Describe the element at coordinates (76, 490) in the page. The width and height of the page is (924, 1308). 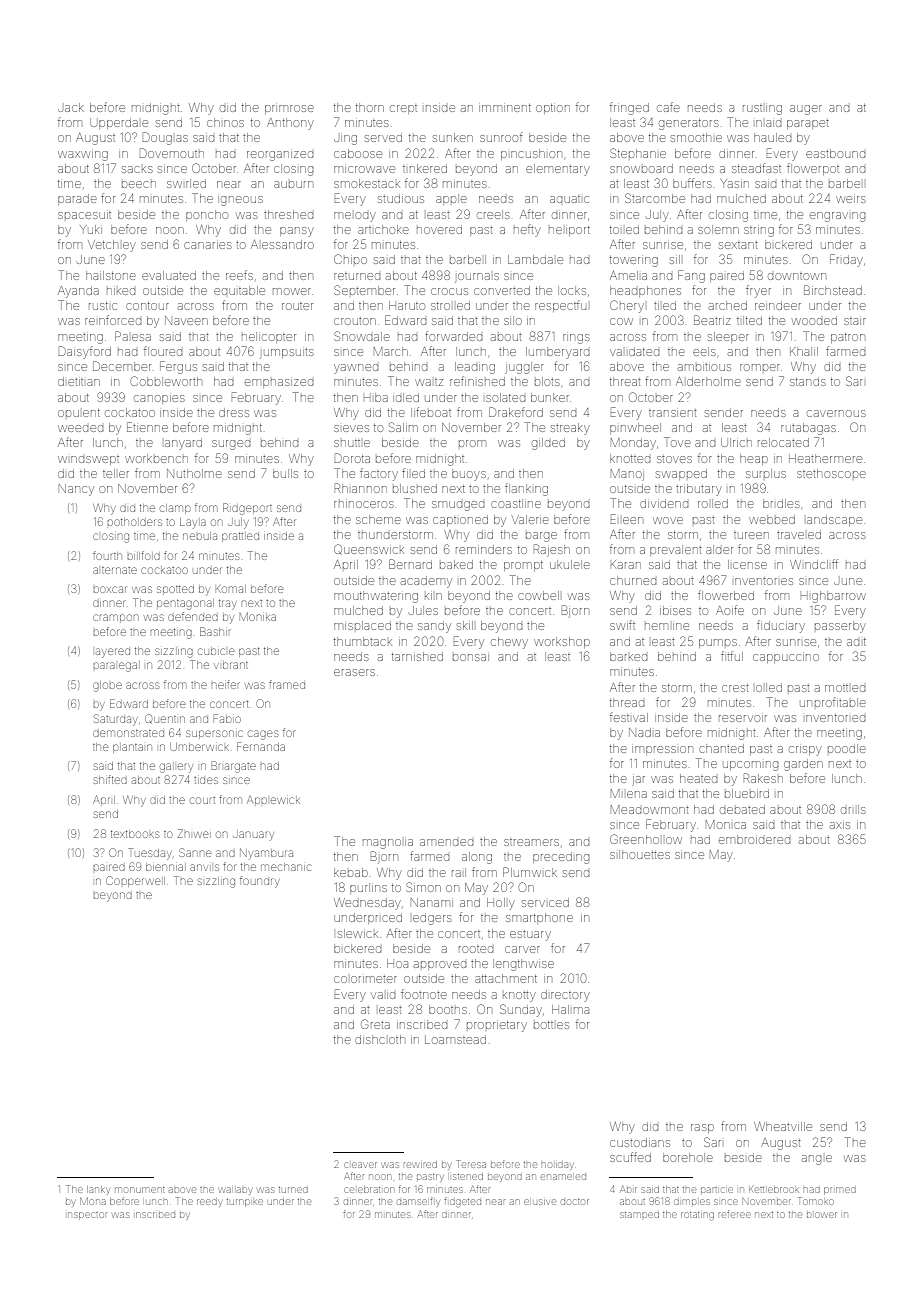
I see `Nancy` at that location.
